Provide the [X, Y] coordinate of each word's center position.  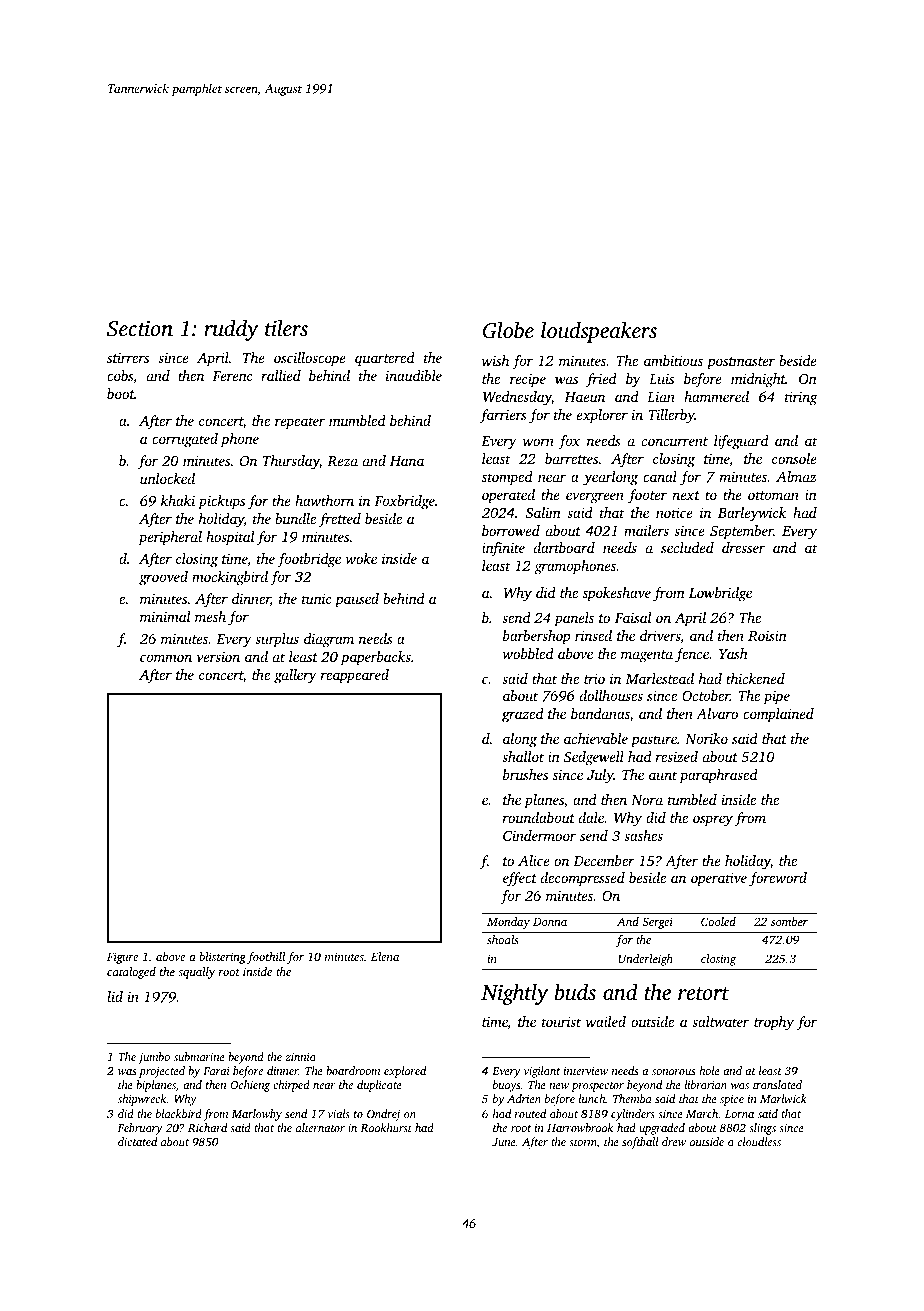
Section [140, 328]
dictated [137, 1141]
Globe [508, 330]
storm [583, 1143]
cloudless [759, 1141]
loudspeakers [599, 332]
